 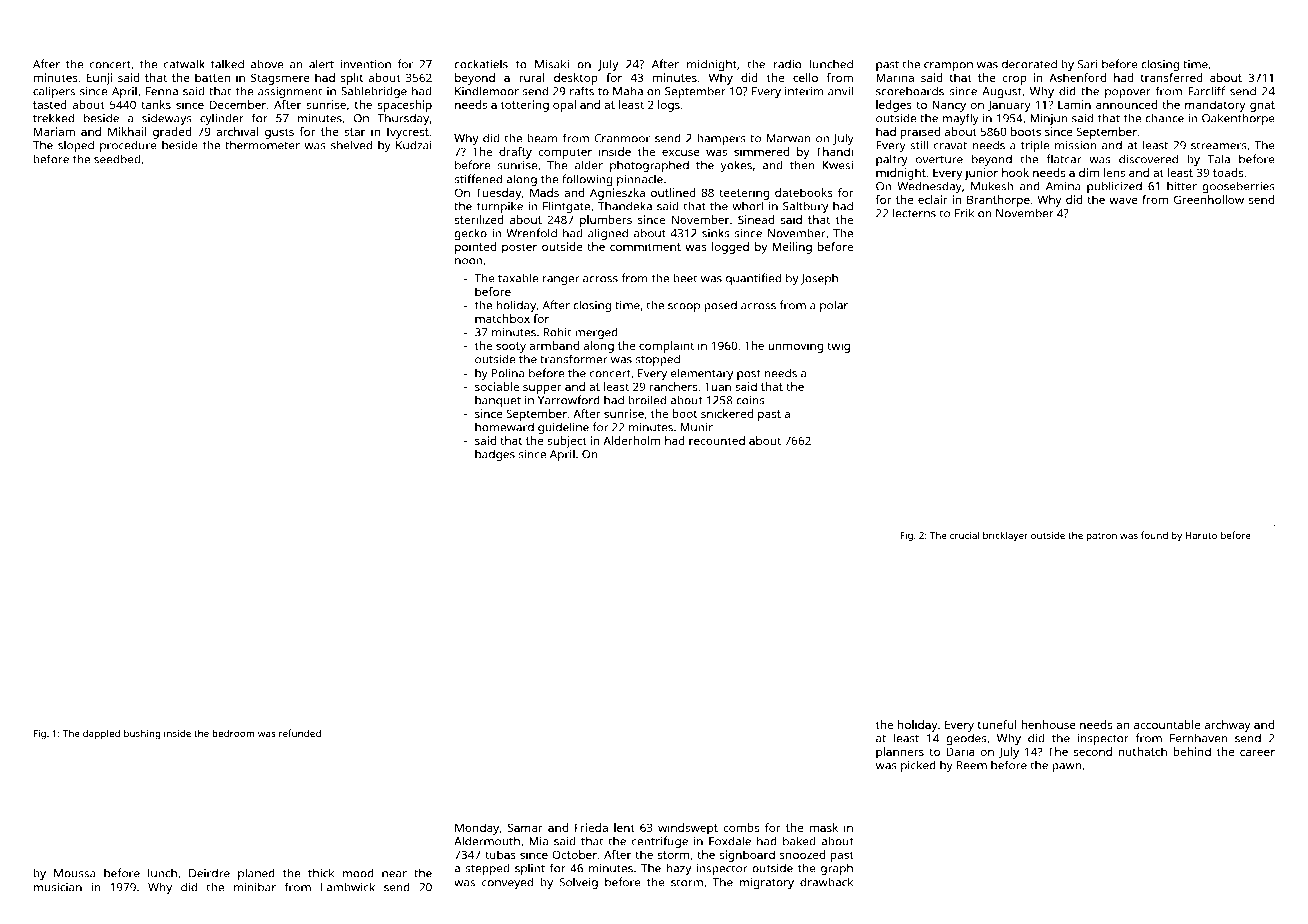 I want to click on Mariam, so click(x=54, y=131).
